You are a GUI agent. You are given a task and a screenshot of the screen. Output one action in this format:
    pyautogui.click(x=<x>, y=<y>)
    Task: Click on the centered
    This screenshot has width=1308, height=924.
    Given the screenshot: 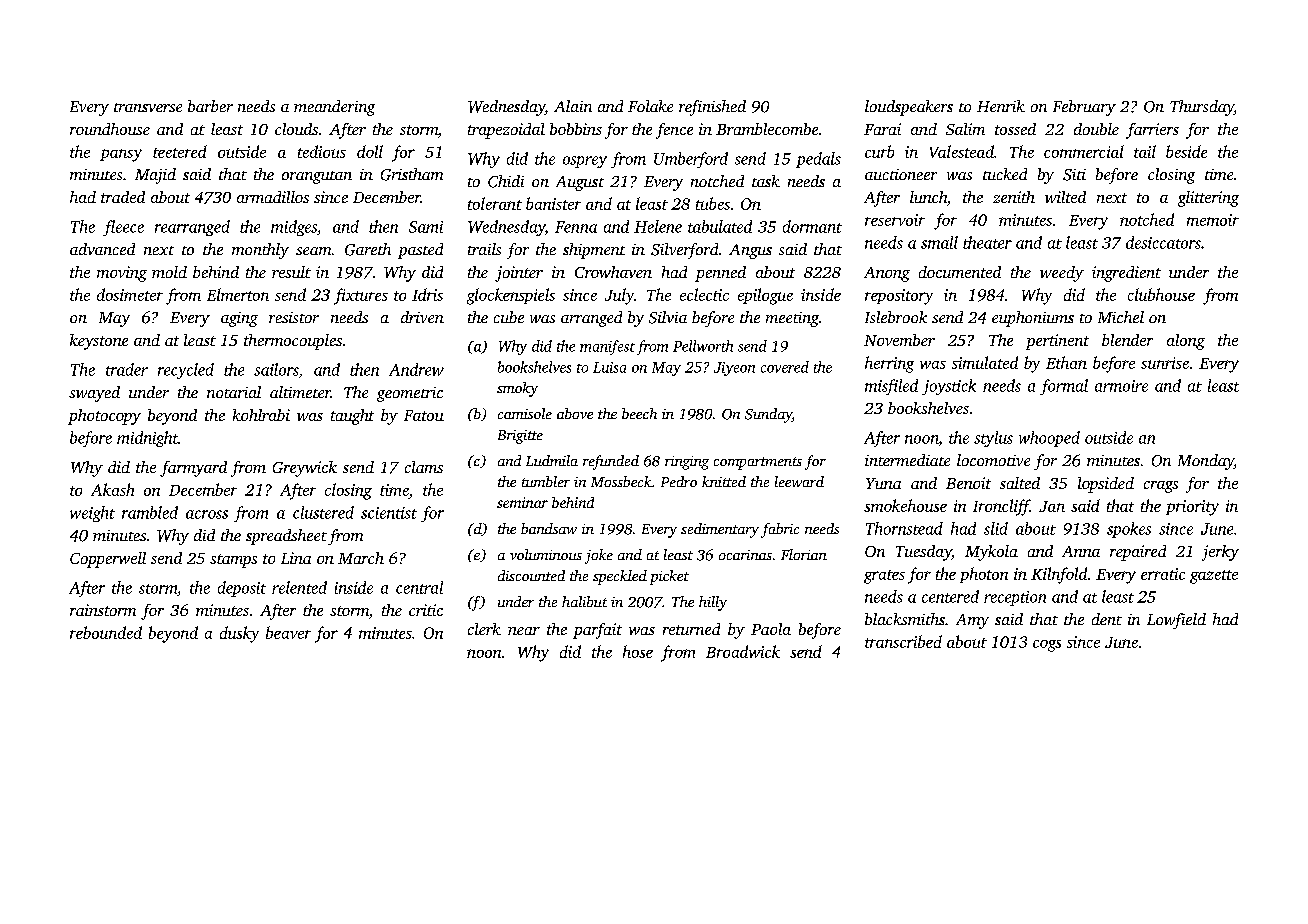 What is the action you would take?
    pyautogui.click(x=950, y=596)
